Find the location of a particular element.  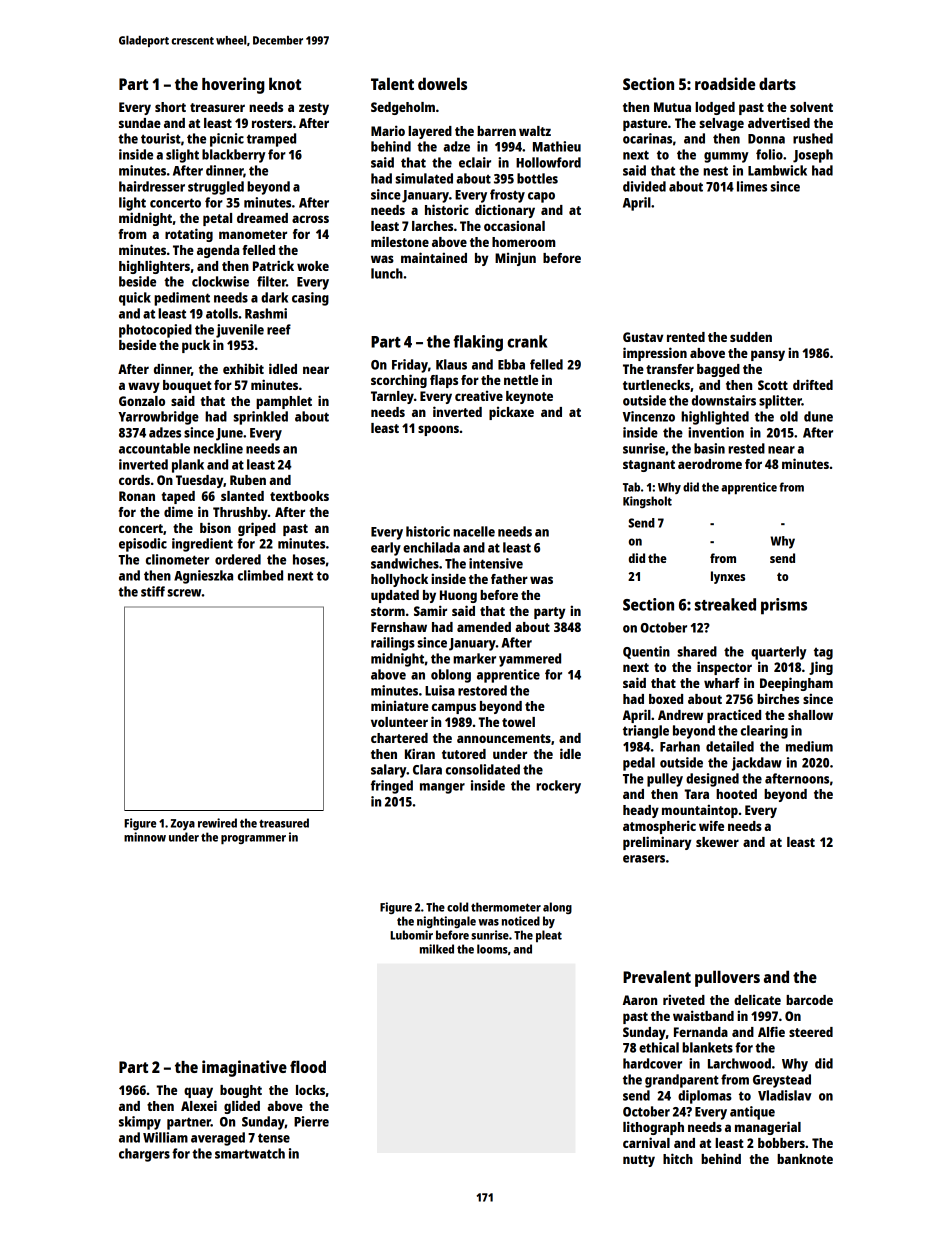

rewired is located at coordinates (217, 823).
